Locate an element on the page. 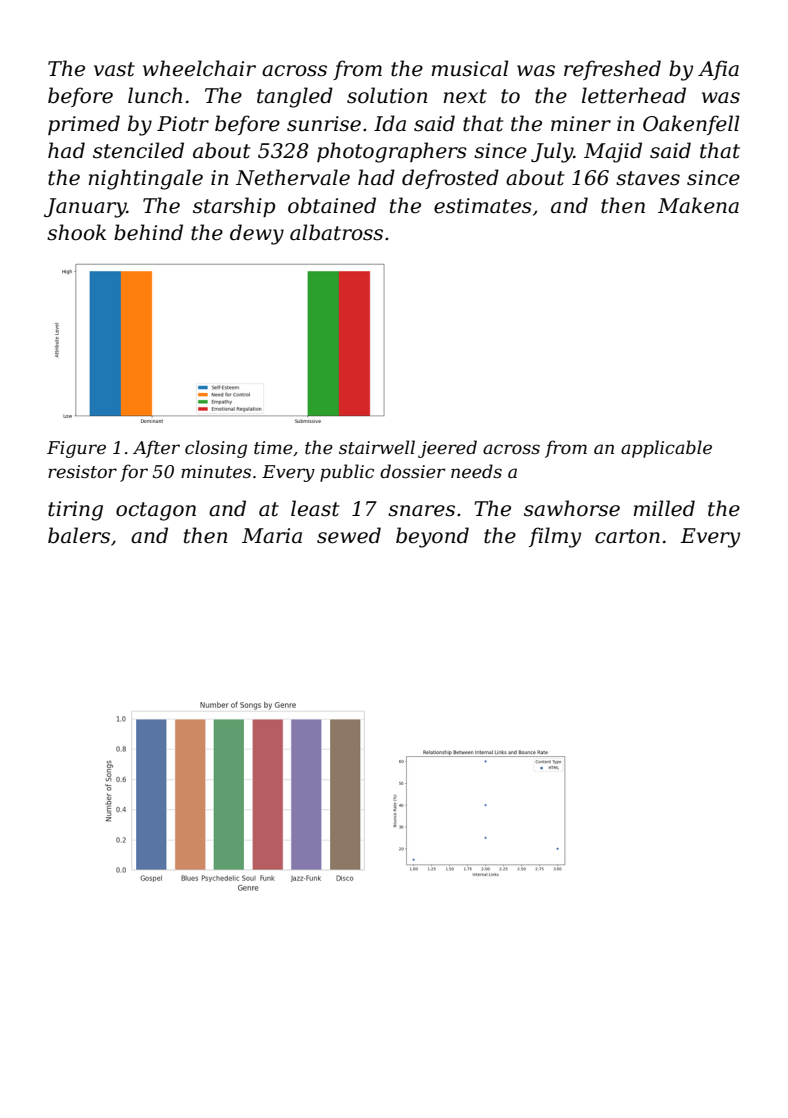 Image resolution: width=788 pixels, height=1118 pixels. balers is located at coordinates (79, 535).
